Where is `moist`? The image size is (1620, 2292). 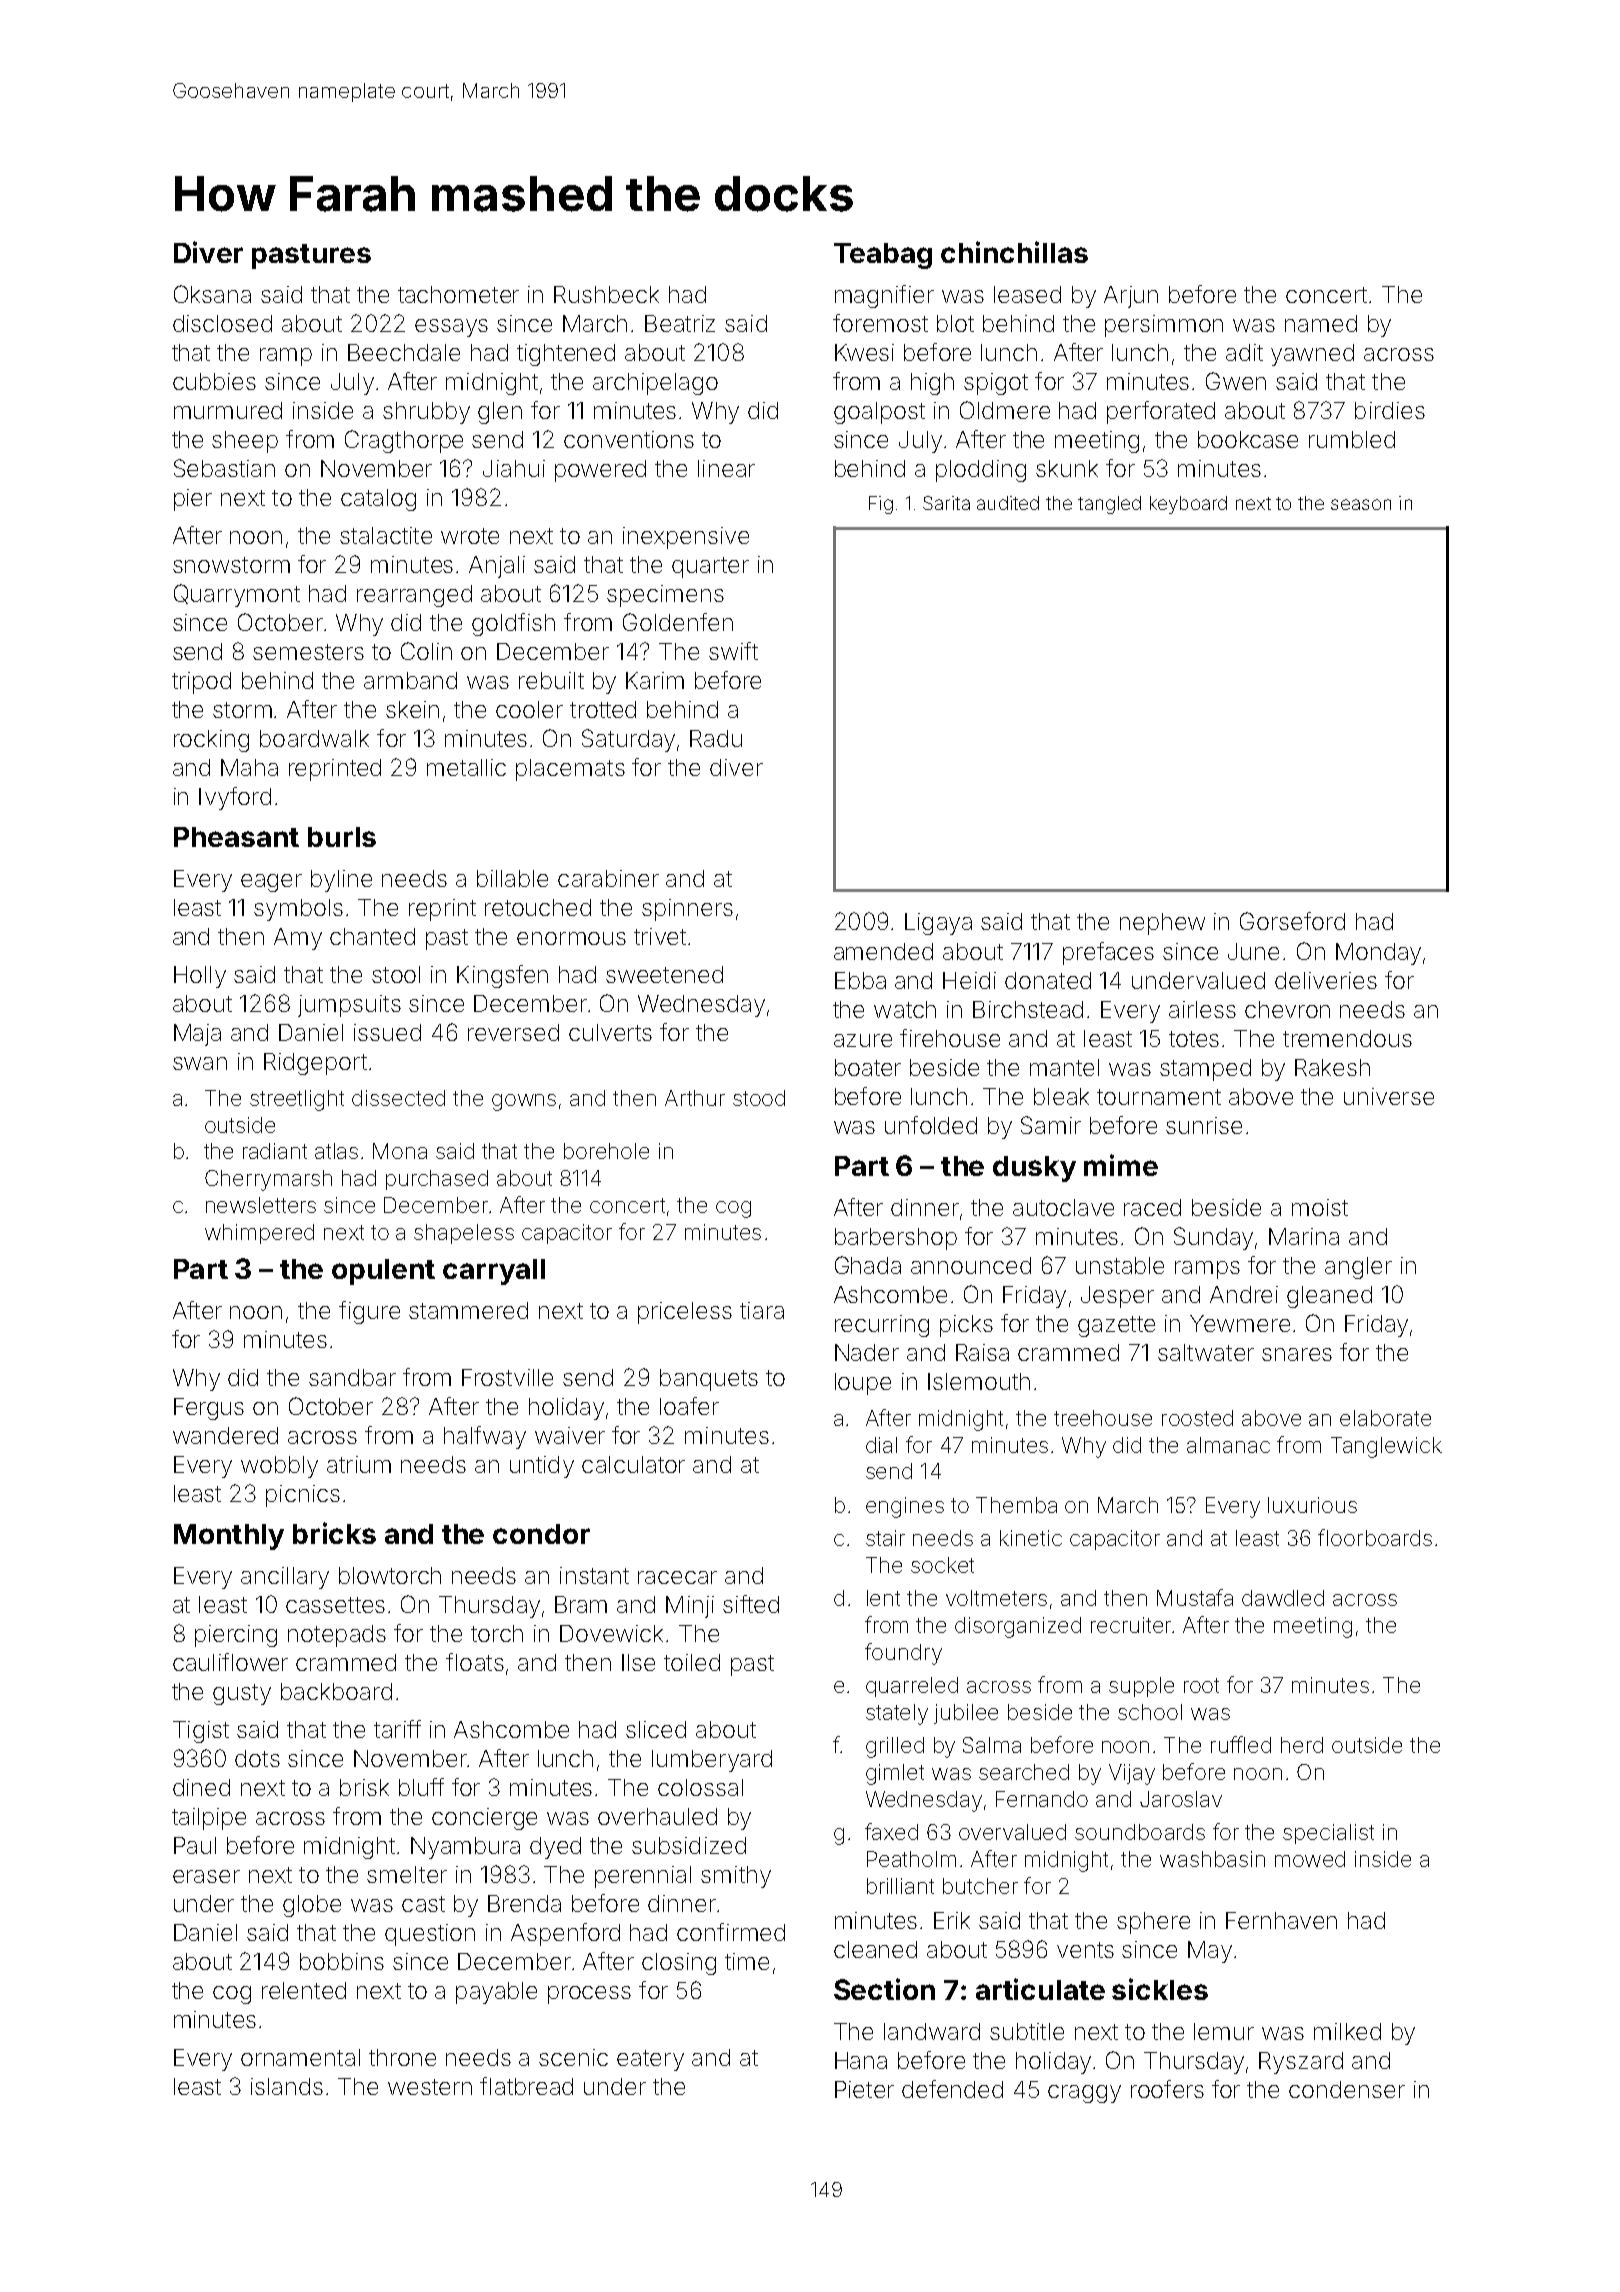 moist is located at coordinates (1320, 1207).
